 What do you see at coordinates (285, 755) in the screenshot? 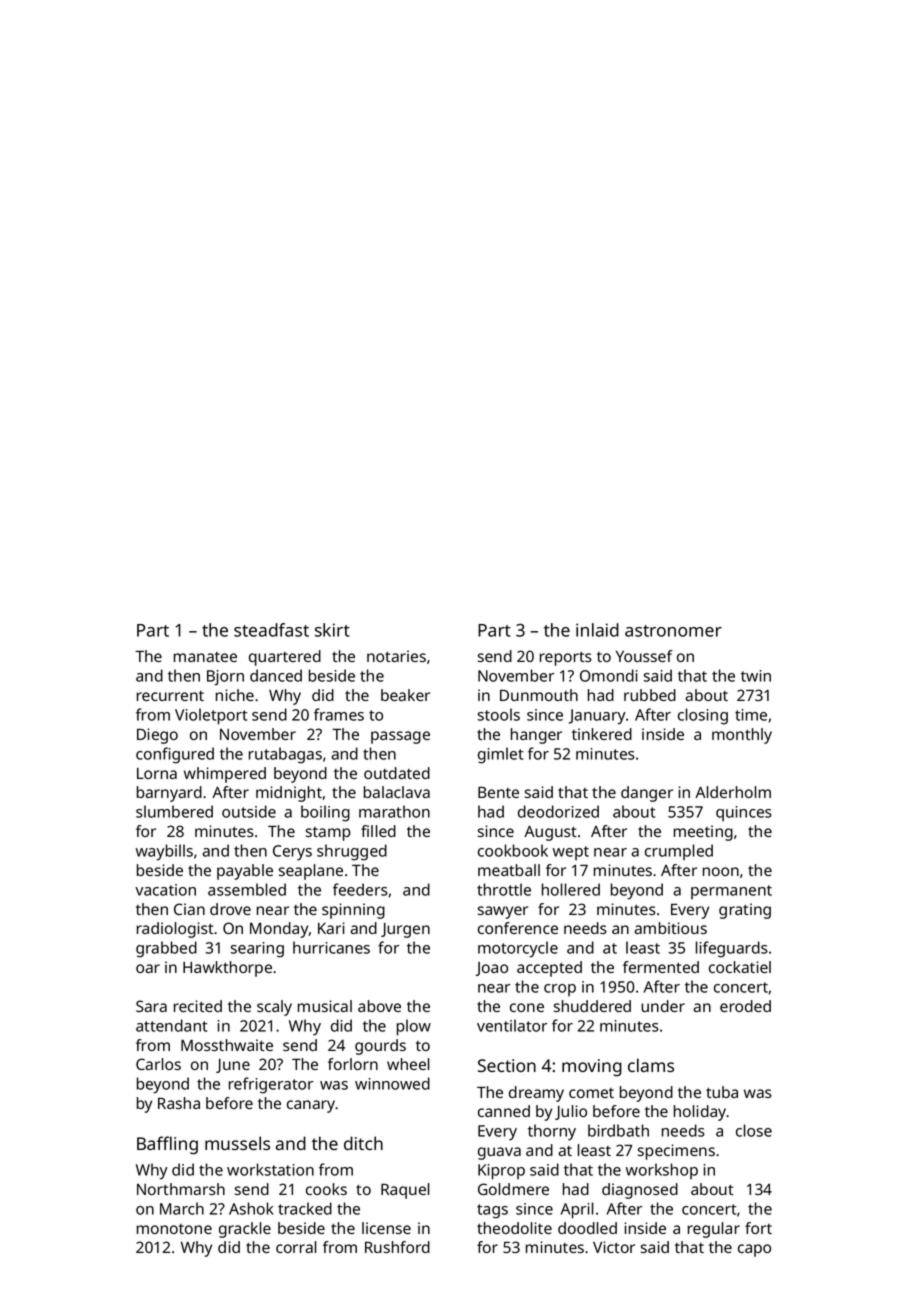
I see `rutabagas` at bounding box center [285, 755].
